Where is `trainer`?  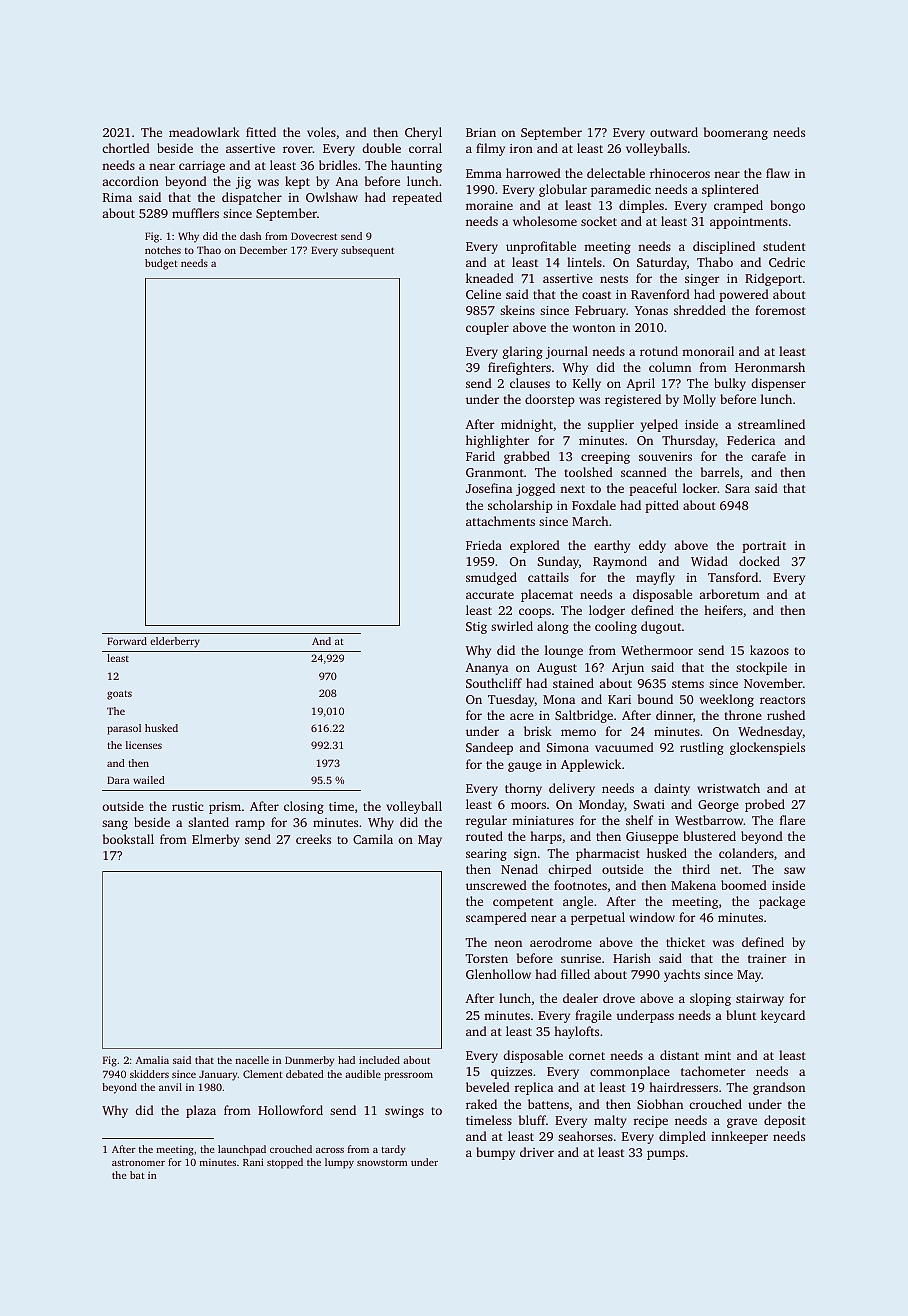 trainer is located at coordinates (767, 958).
